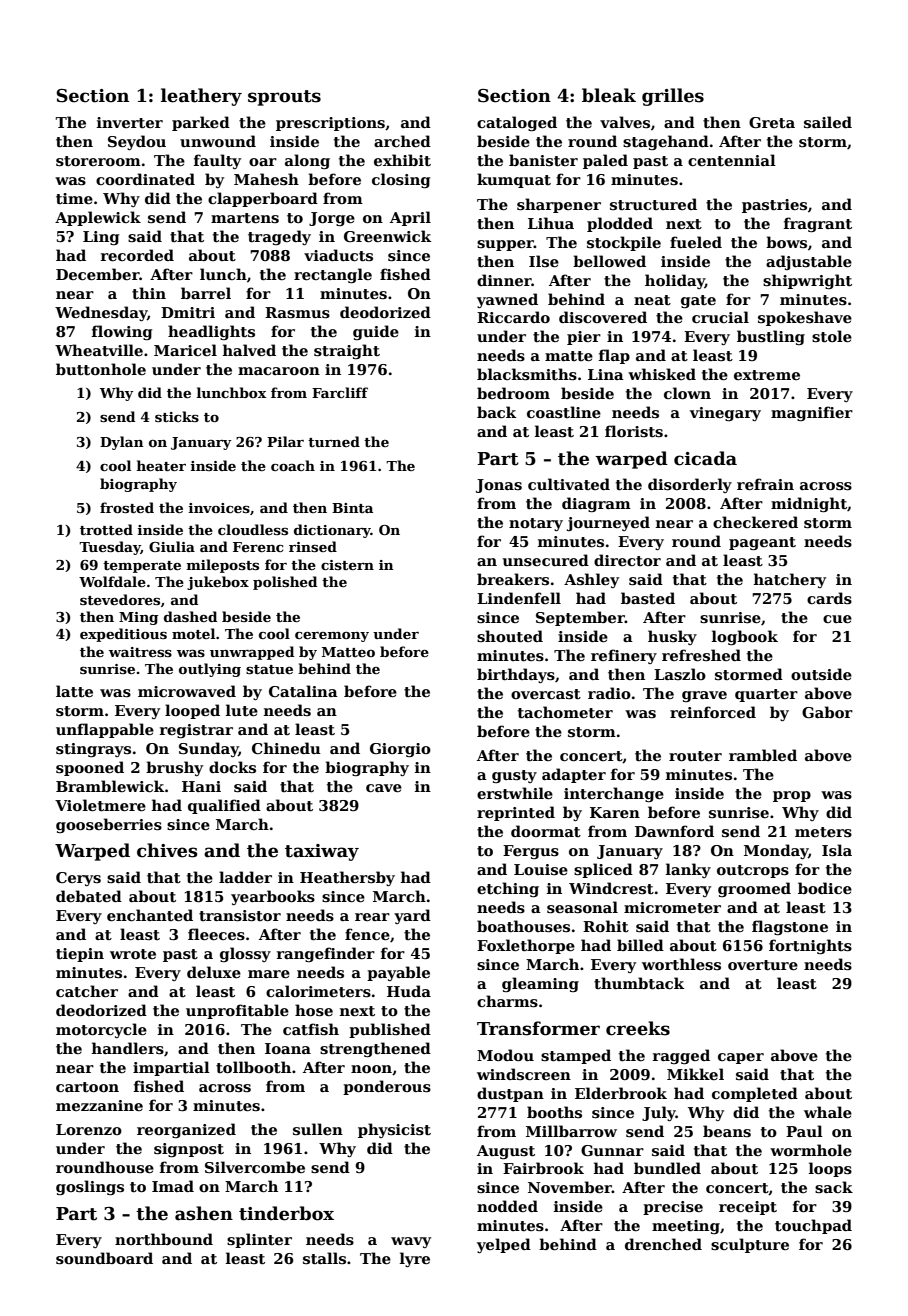  I want to click on bleak, so click(609, 95).
